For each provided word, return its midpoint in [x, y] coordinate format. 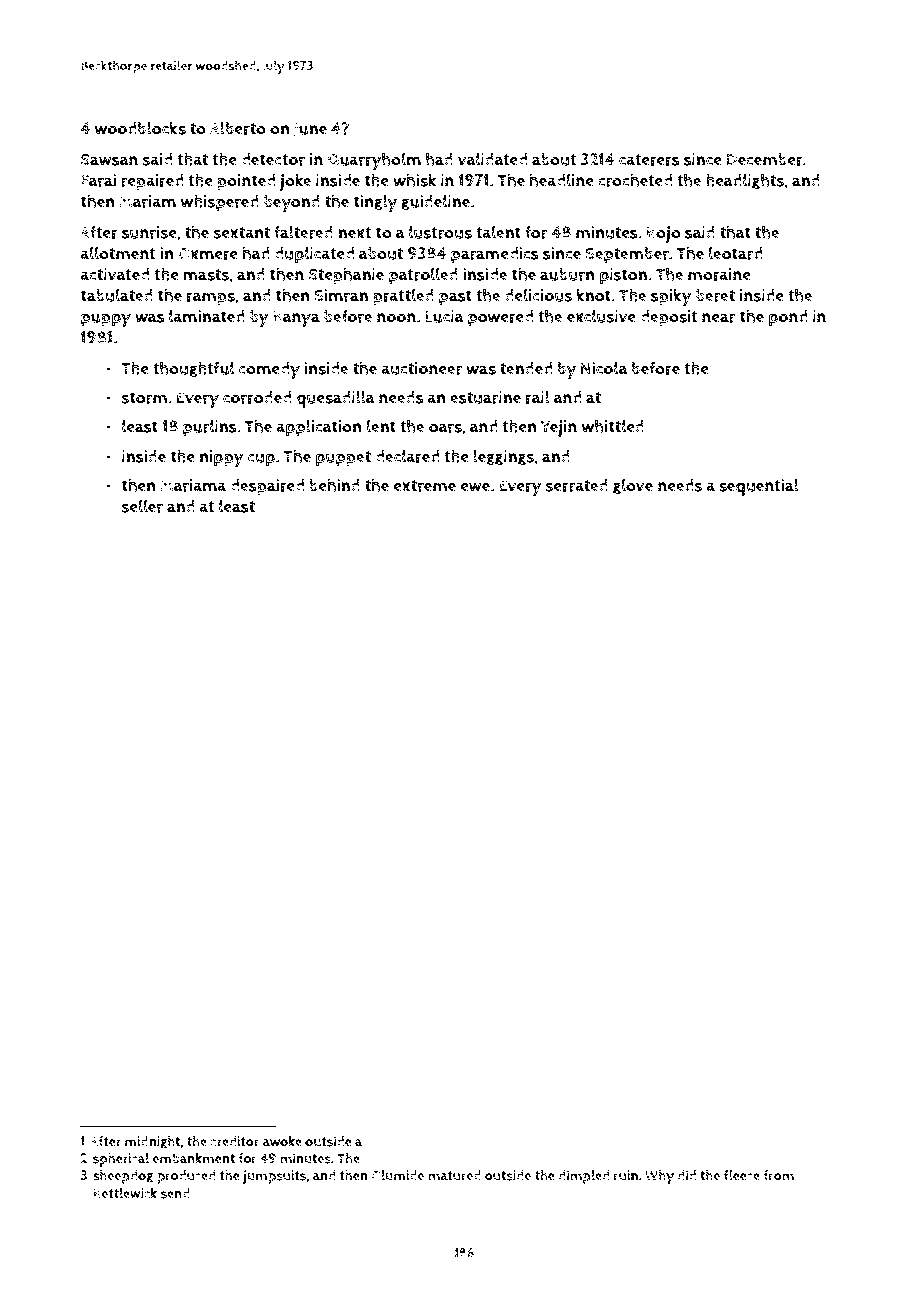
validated [492, 159]
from [779, 1175]
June [310, 130]
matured [454, 1175]
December [765, 159]
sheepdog [123, 1176]
